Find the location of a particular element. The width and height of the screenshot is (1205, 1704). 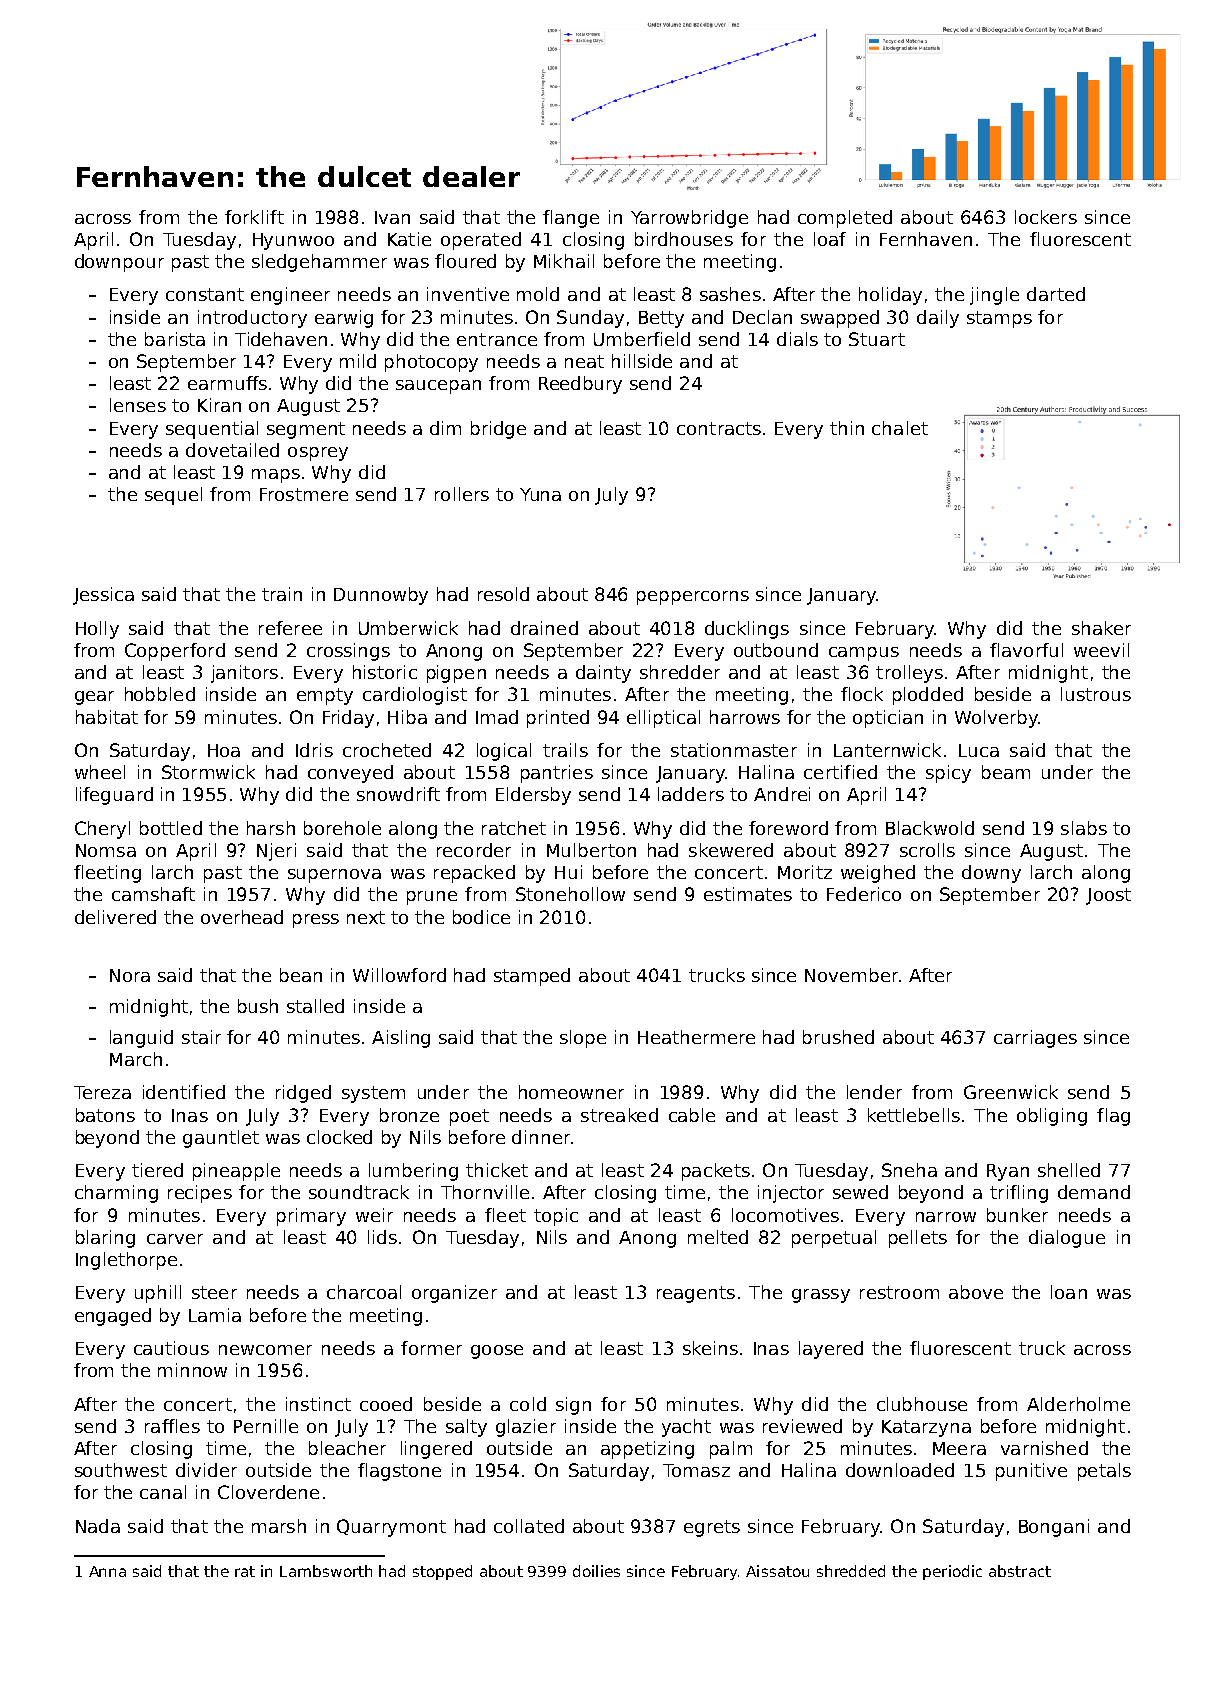

lockers is located at coordinates (1046, 217).
